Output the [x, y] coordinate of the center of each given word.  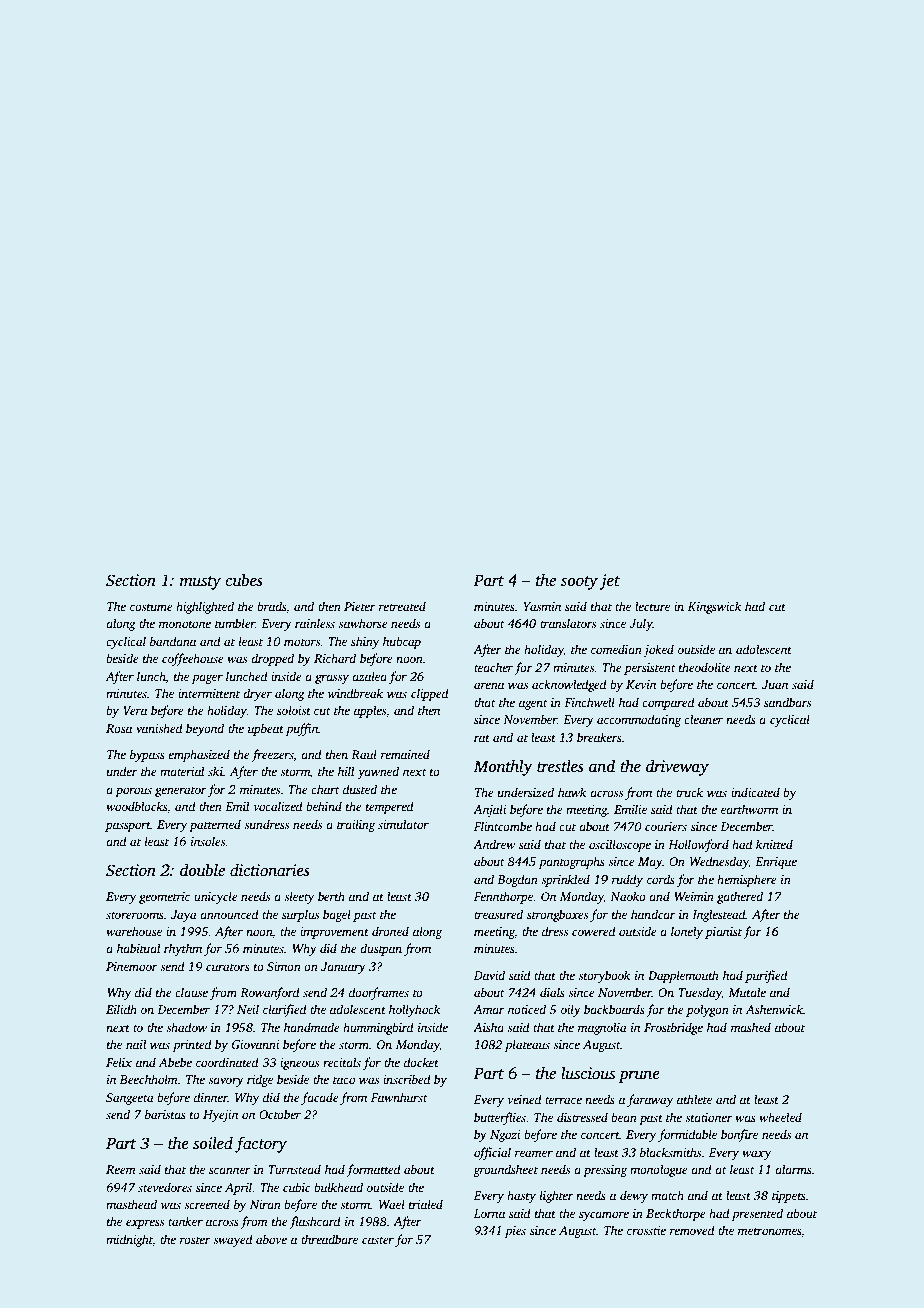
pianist [723, 933]
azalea [369, 676]
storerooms [135, 915]
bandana [173, 641]
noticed [527, 1009]
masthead [131, 1204]
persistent [650, 669]
